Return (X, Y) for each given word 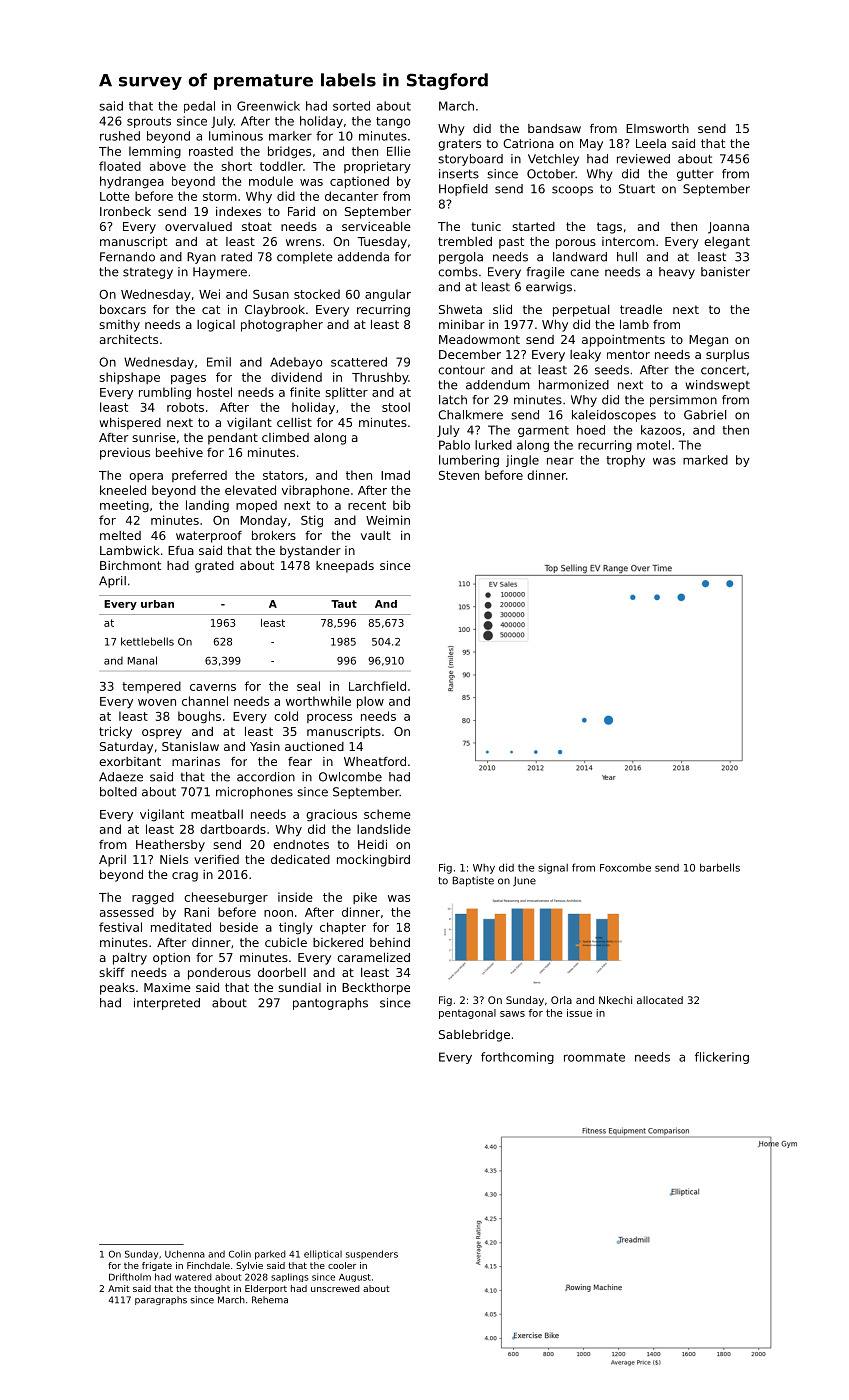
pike (365, 898)
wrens (303, 242)
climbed (285, 437)
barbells (720, 867)
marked (705, 460)
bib (402, 505)
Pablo (454, 445)
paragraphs (161, 1300)
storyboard (470, 160)
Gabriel (705, 415)
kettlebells (147, 641)
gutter (695, 175)
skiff (112, 972)
